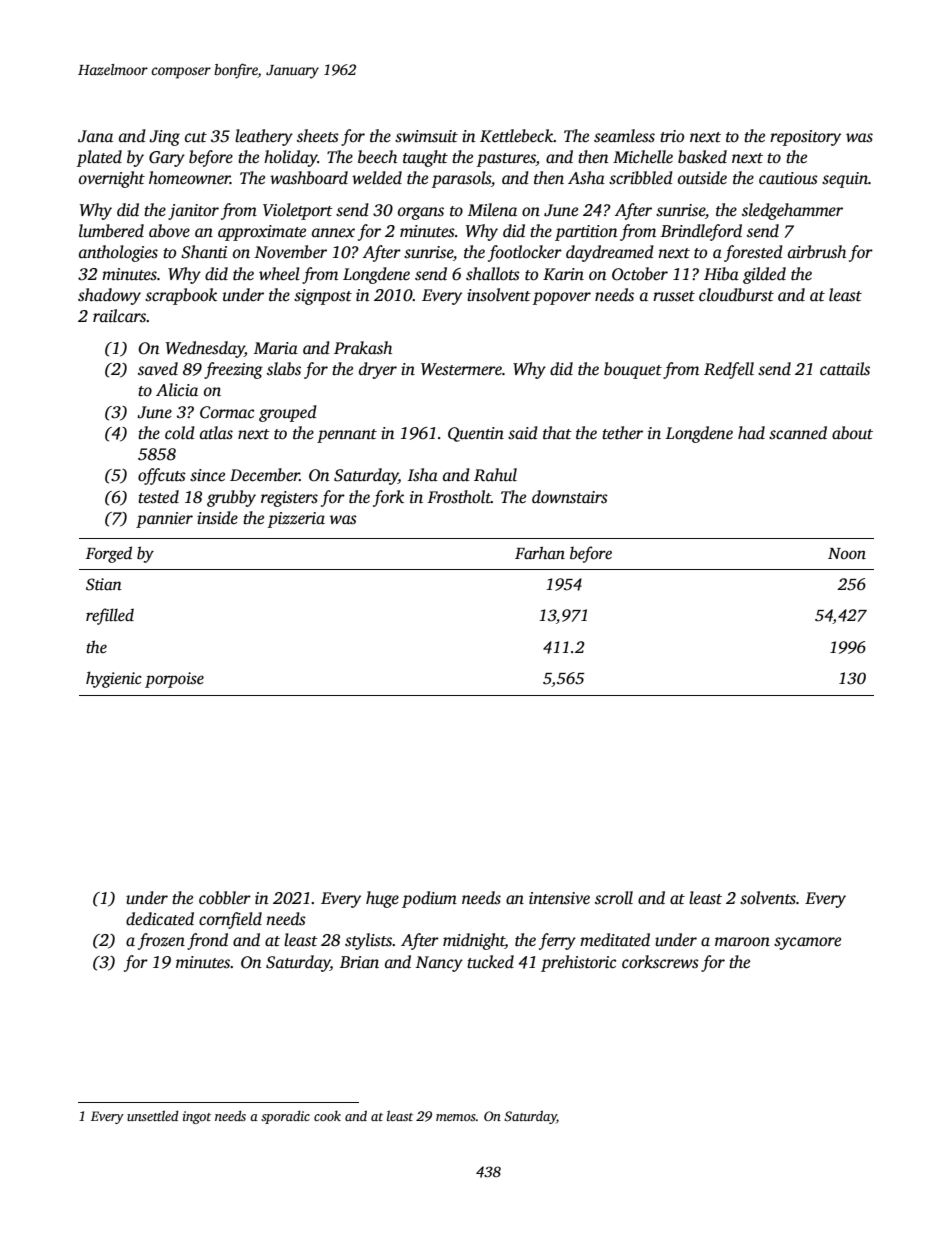 The width and height of the page is (952, 1233). I want to click on Frostholt, so click(459, 497).
